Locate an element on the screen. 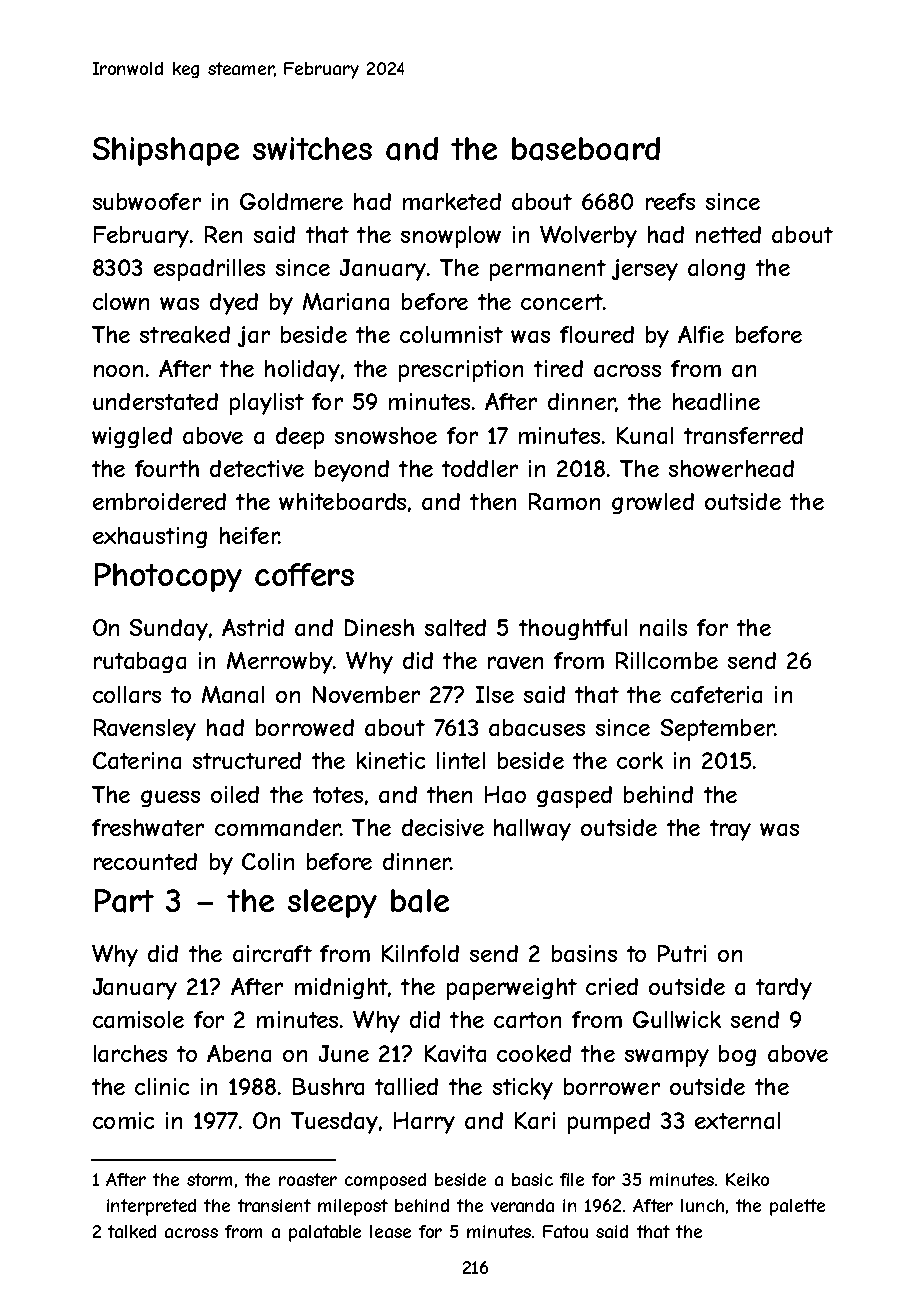 The image size is (924, 1311). baseboard is located at coordinates (586, 149).
